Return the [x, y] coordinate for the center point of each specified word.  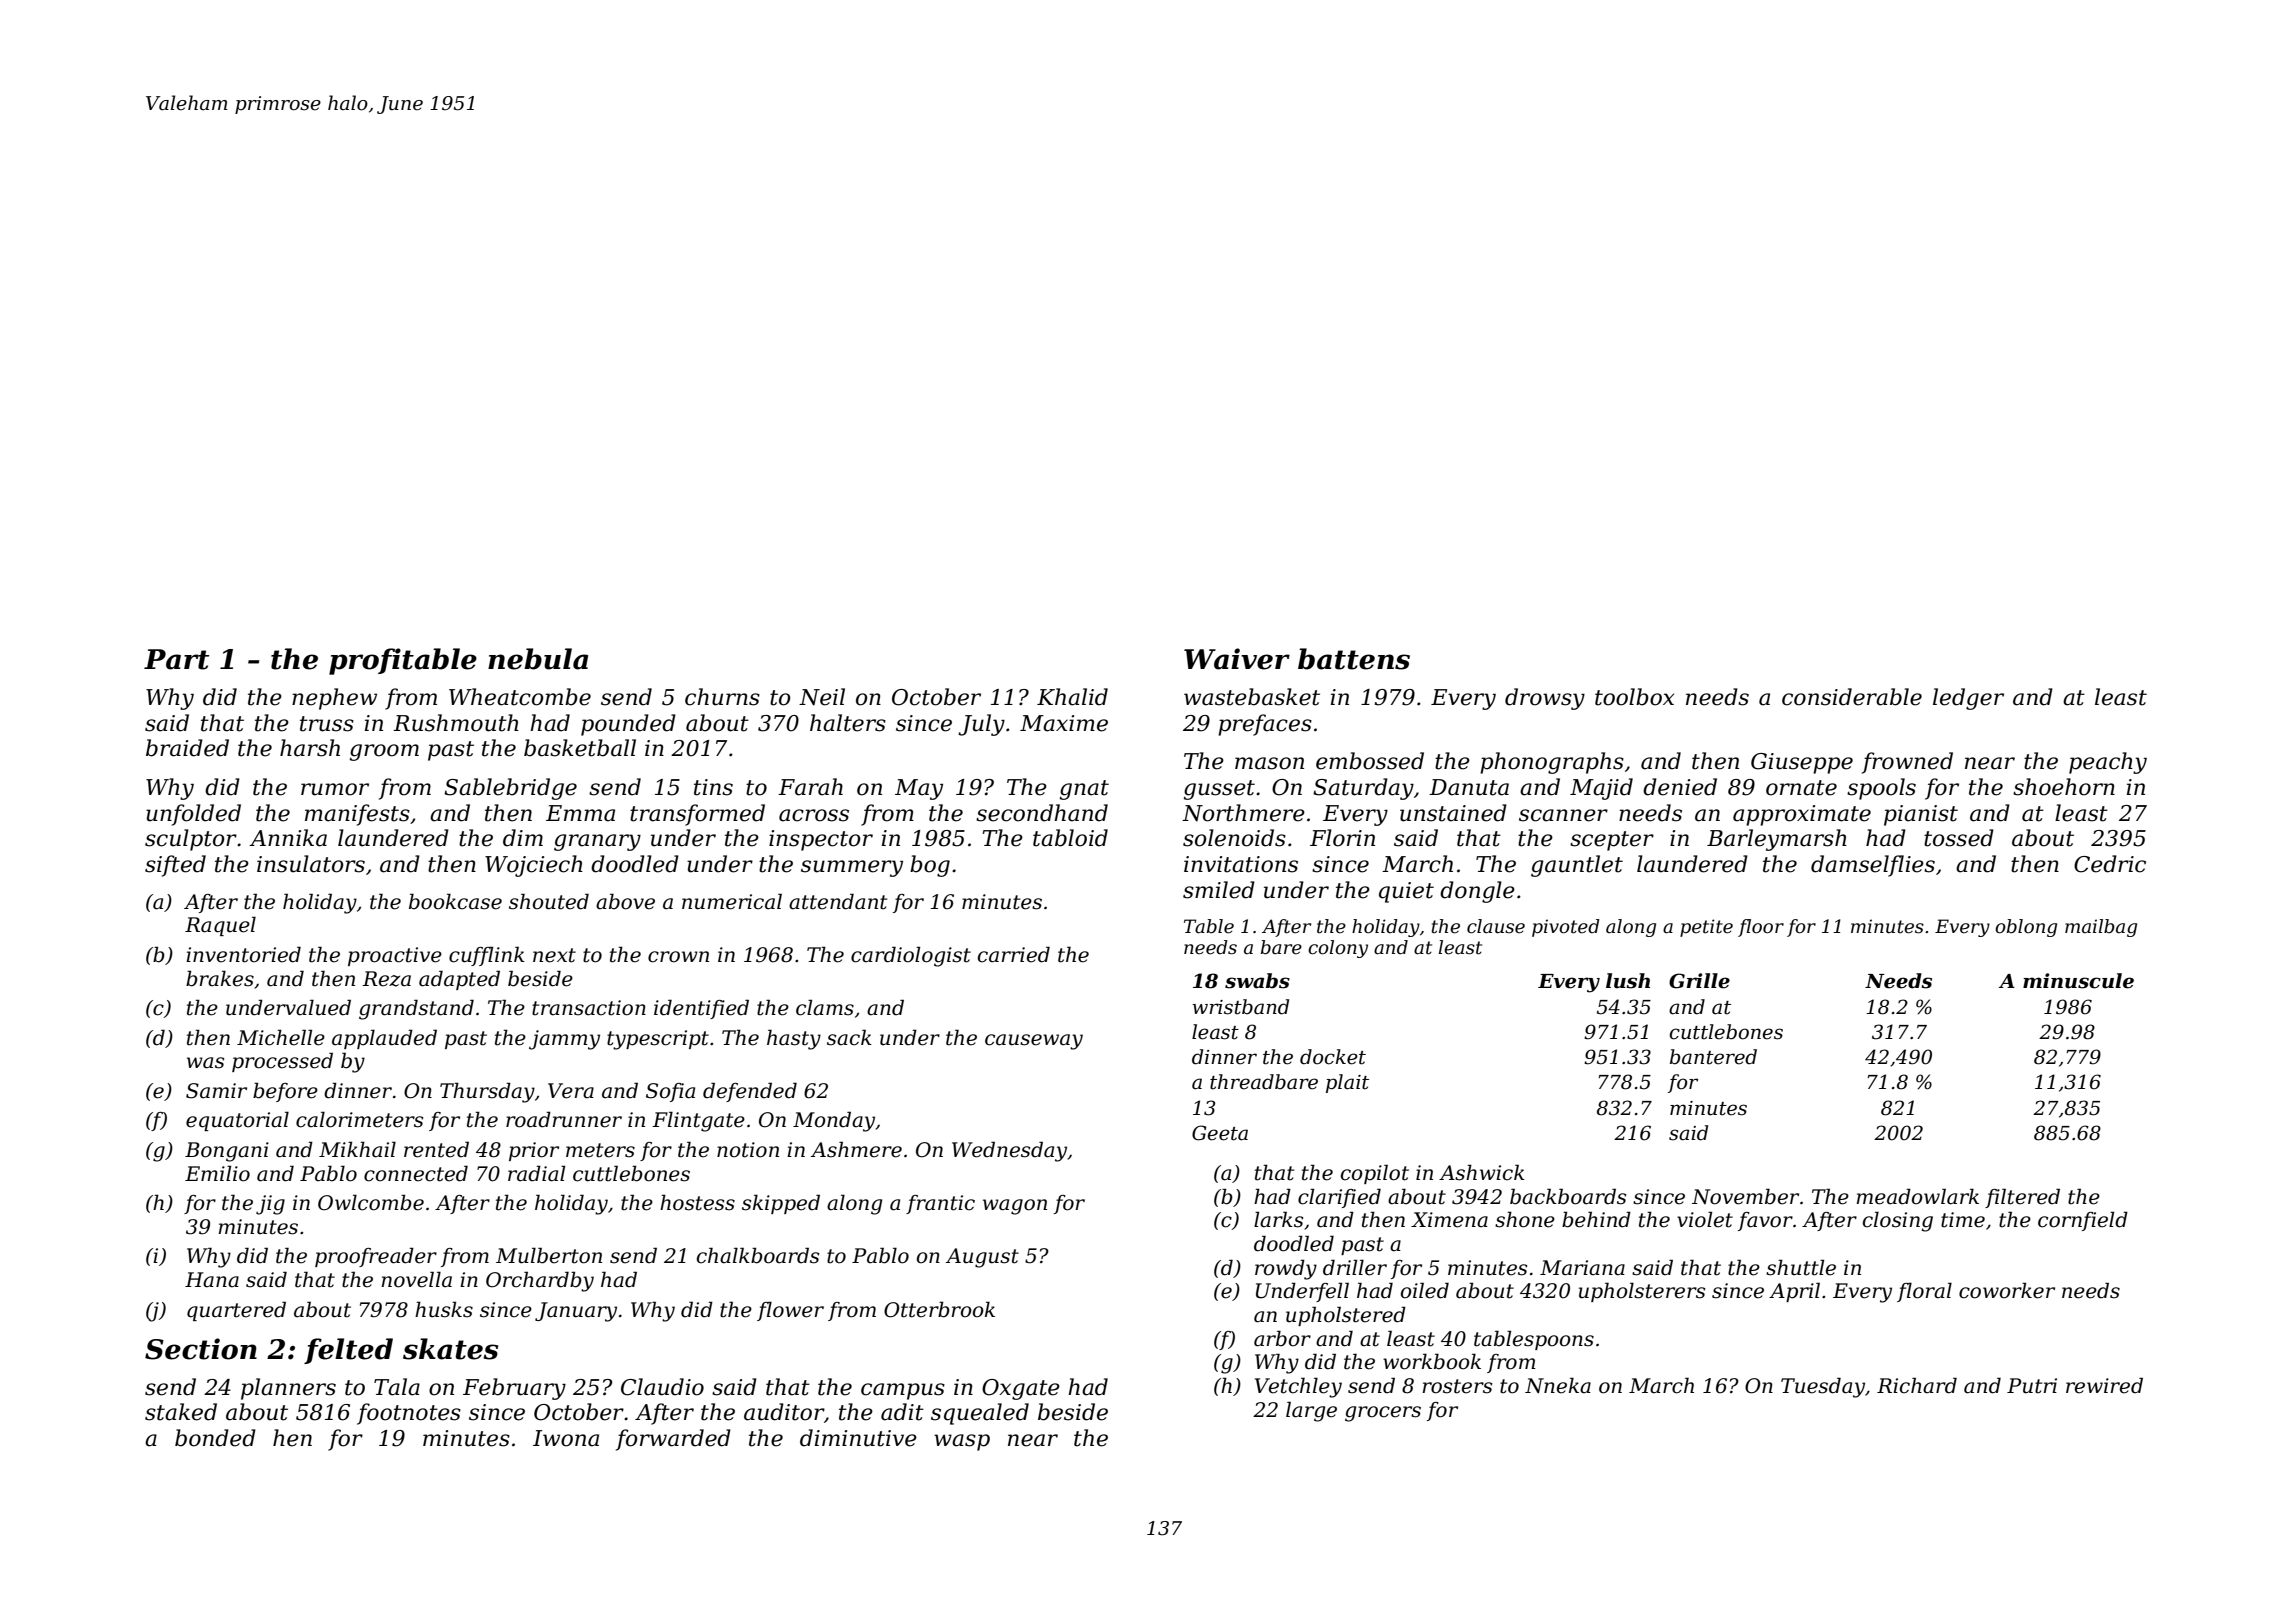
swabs [1257, 981]
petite [1706, 928]
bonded [215, 1438]
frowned [1907, 763]
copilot [1375, 1174]
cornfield [2083, 1221]
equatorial [237, 1121]
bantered [1713, 1057]
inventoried [243, 954]
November [1745, 1196]
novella [416, 1279]
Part [176, 659]
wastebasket [1252, 697]
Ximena [1449, 1220]
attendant [838, 901]
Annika [288, 838]
